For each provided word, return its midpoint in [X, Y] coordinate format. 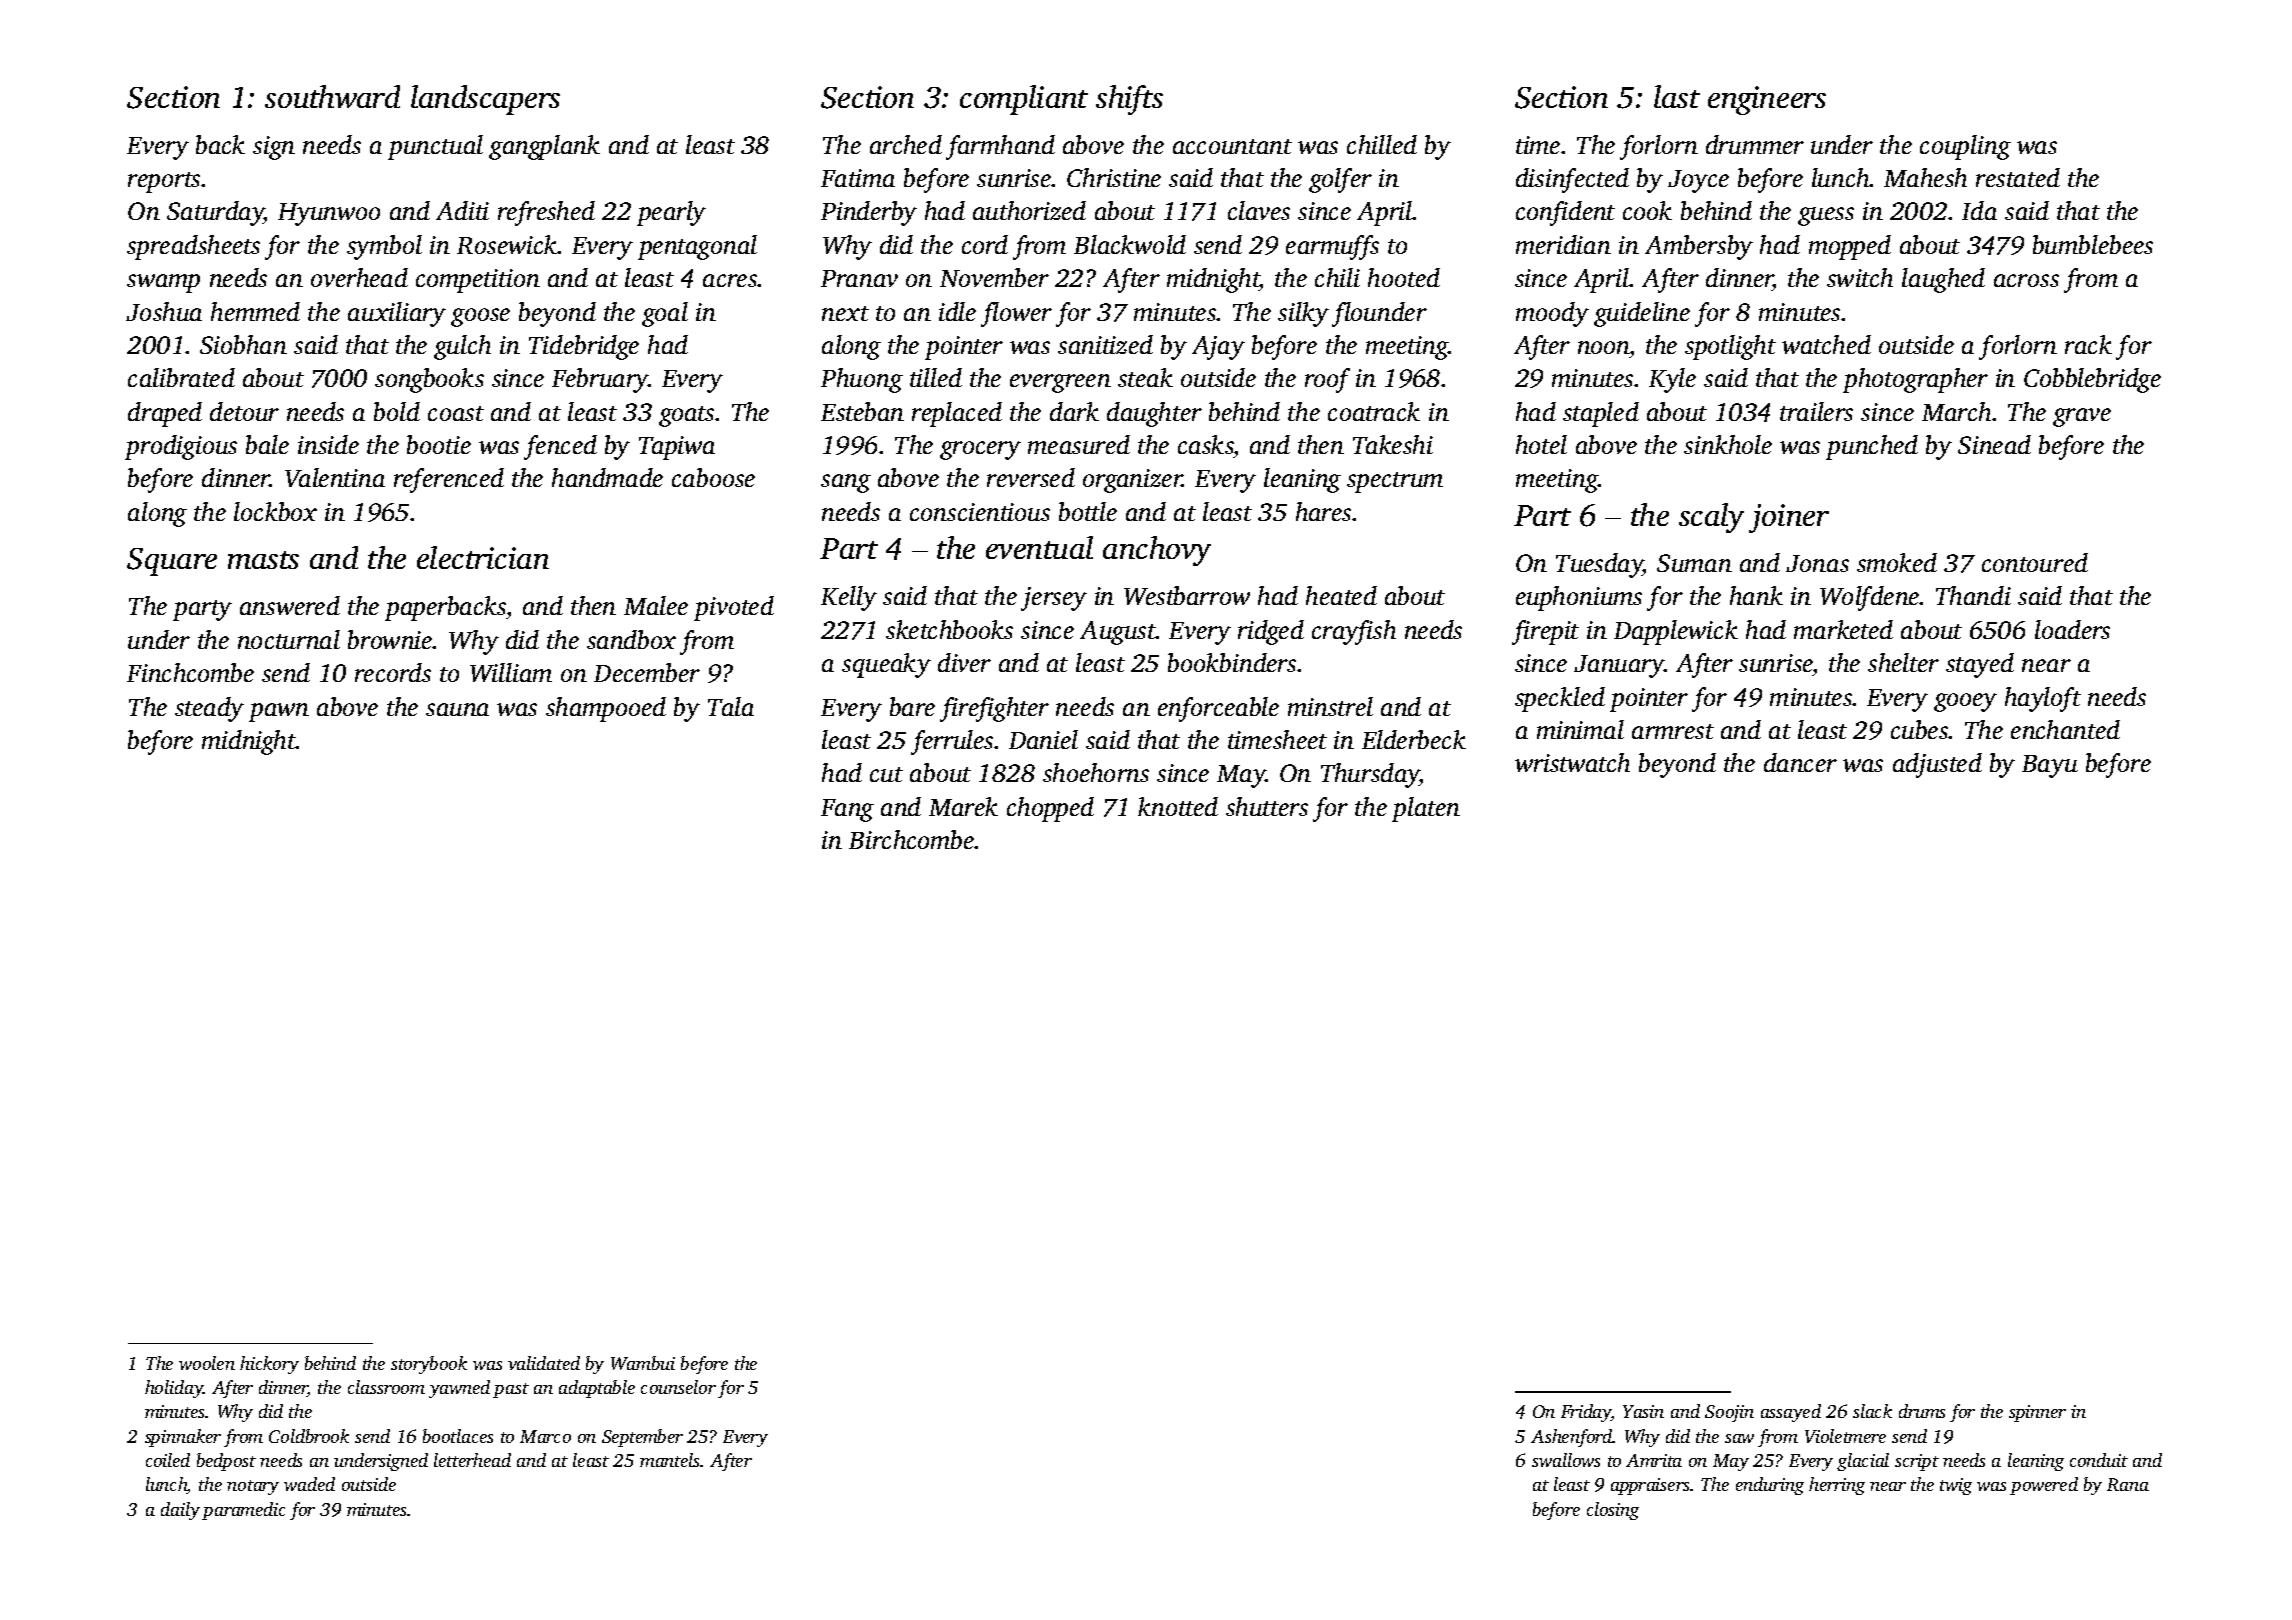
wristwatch [1572, 762]
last [1677, 96]
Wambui [643, 1363]
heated [1341, 595]
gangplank [544, 147]
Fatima [858, 178]
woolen [207, 1363]
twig [1956, 1486]
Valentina [335, 477]
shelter [1903, 662]
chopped [1050, 809]
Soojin [1729, 1413]
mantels [670, 1460]
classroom [386, 1387]
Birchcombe [912, 839]
